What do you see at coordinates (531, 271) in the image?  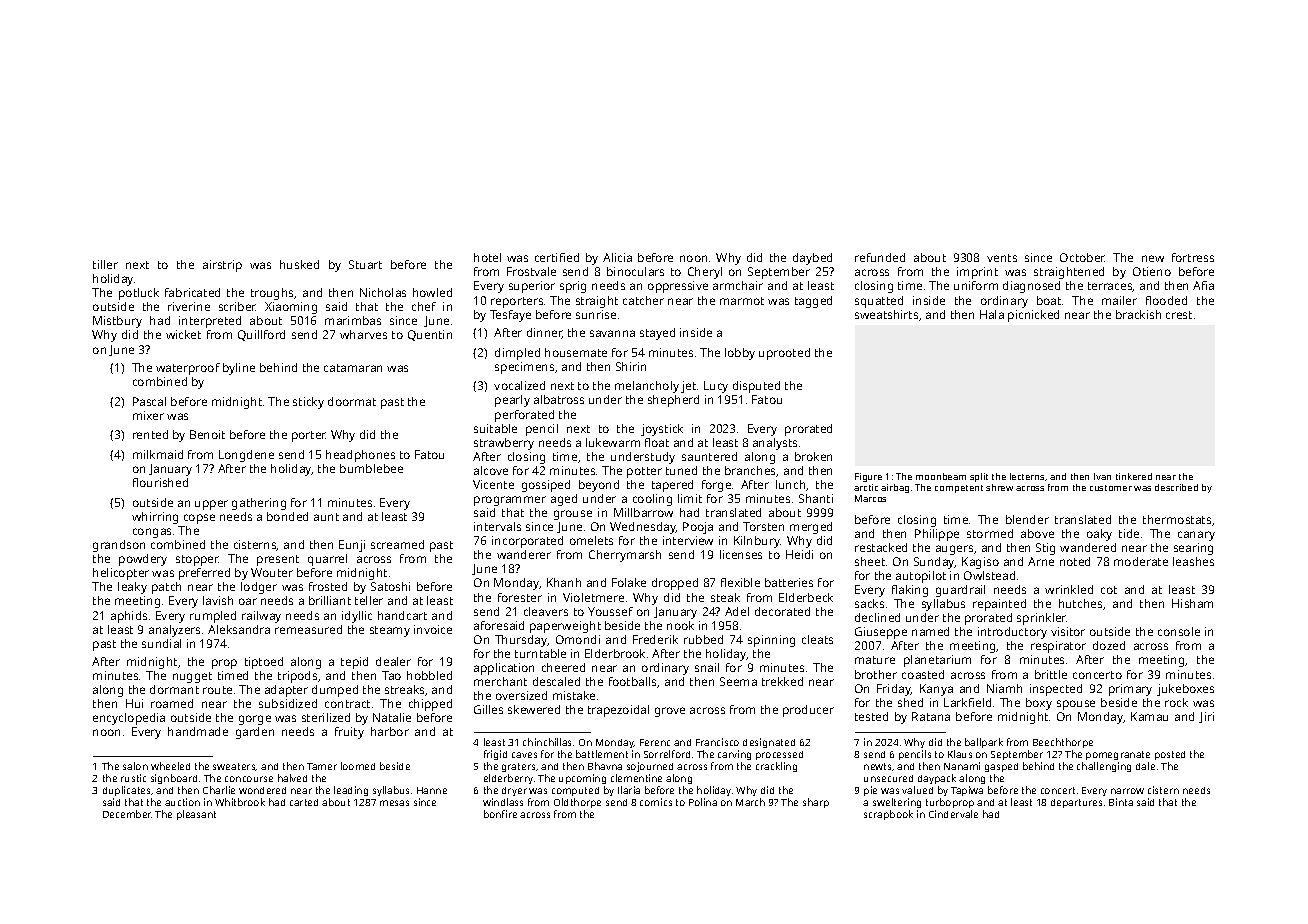 I see `Frostvale` at bounding box center [531, 271].
